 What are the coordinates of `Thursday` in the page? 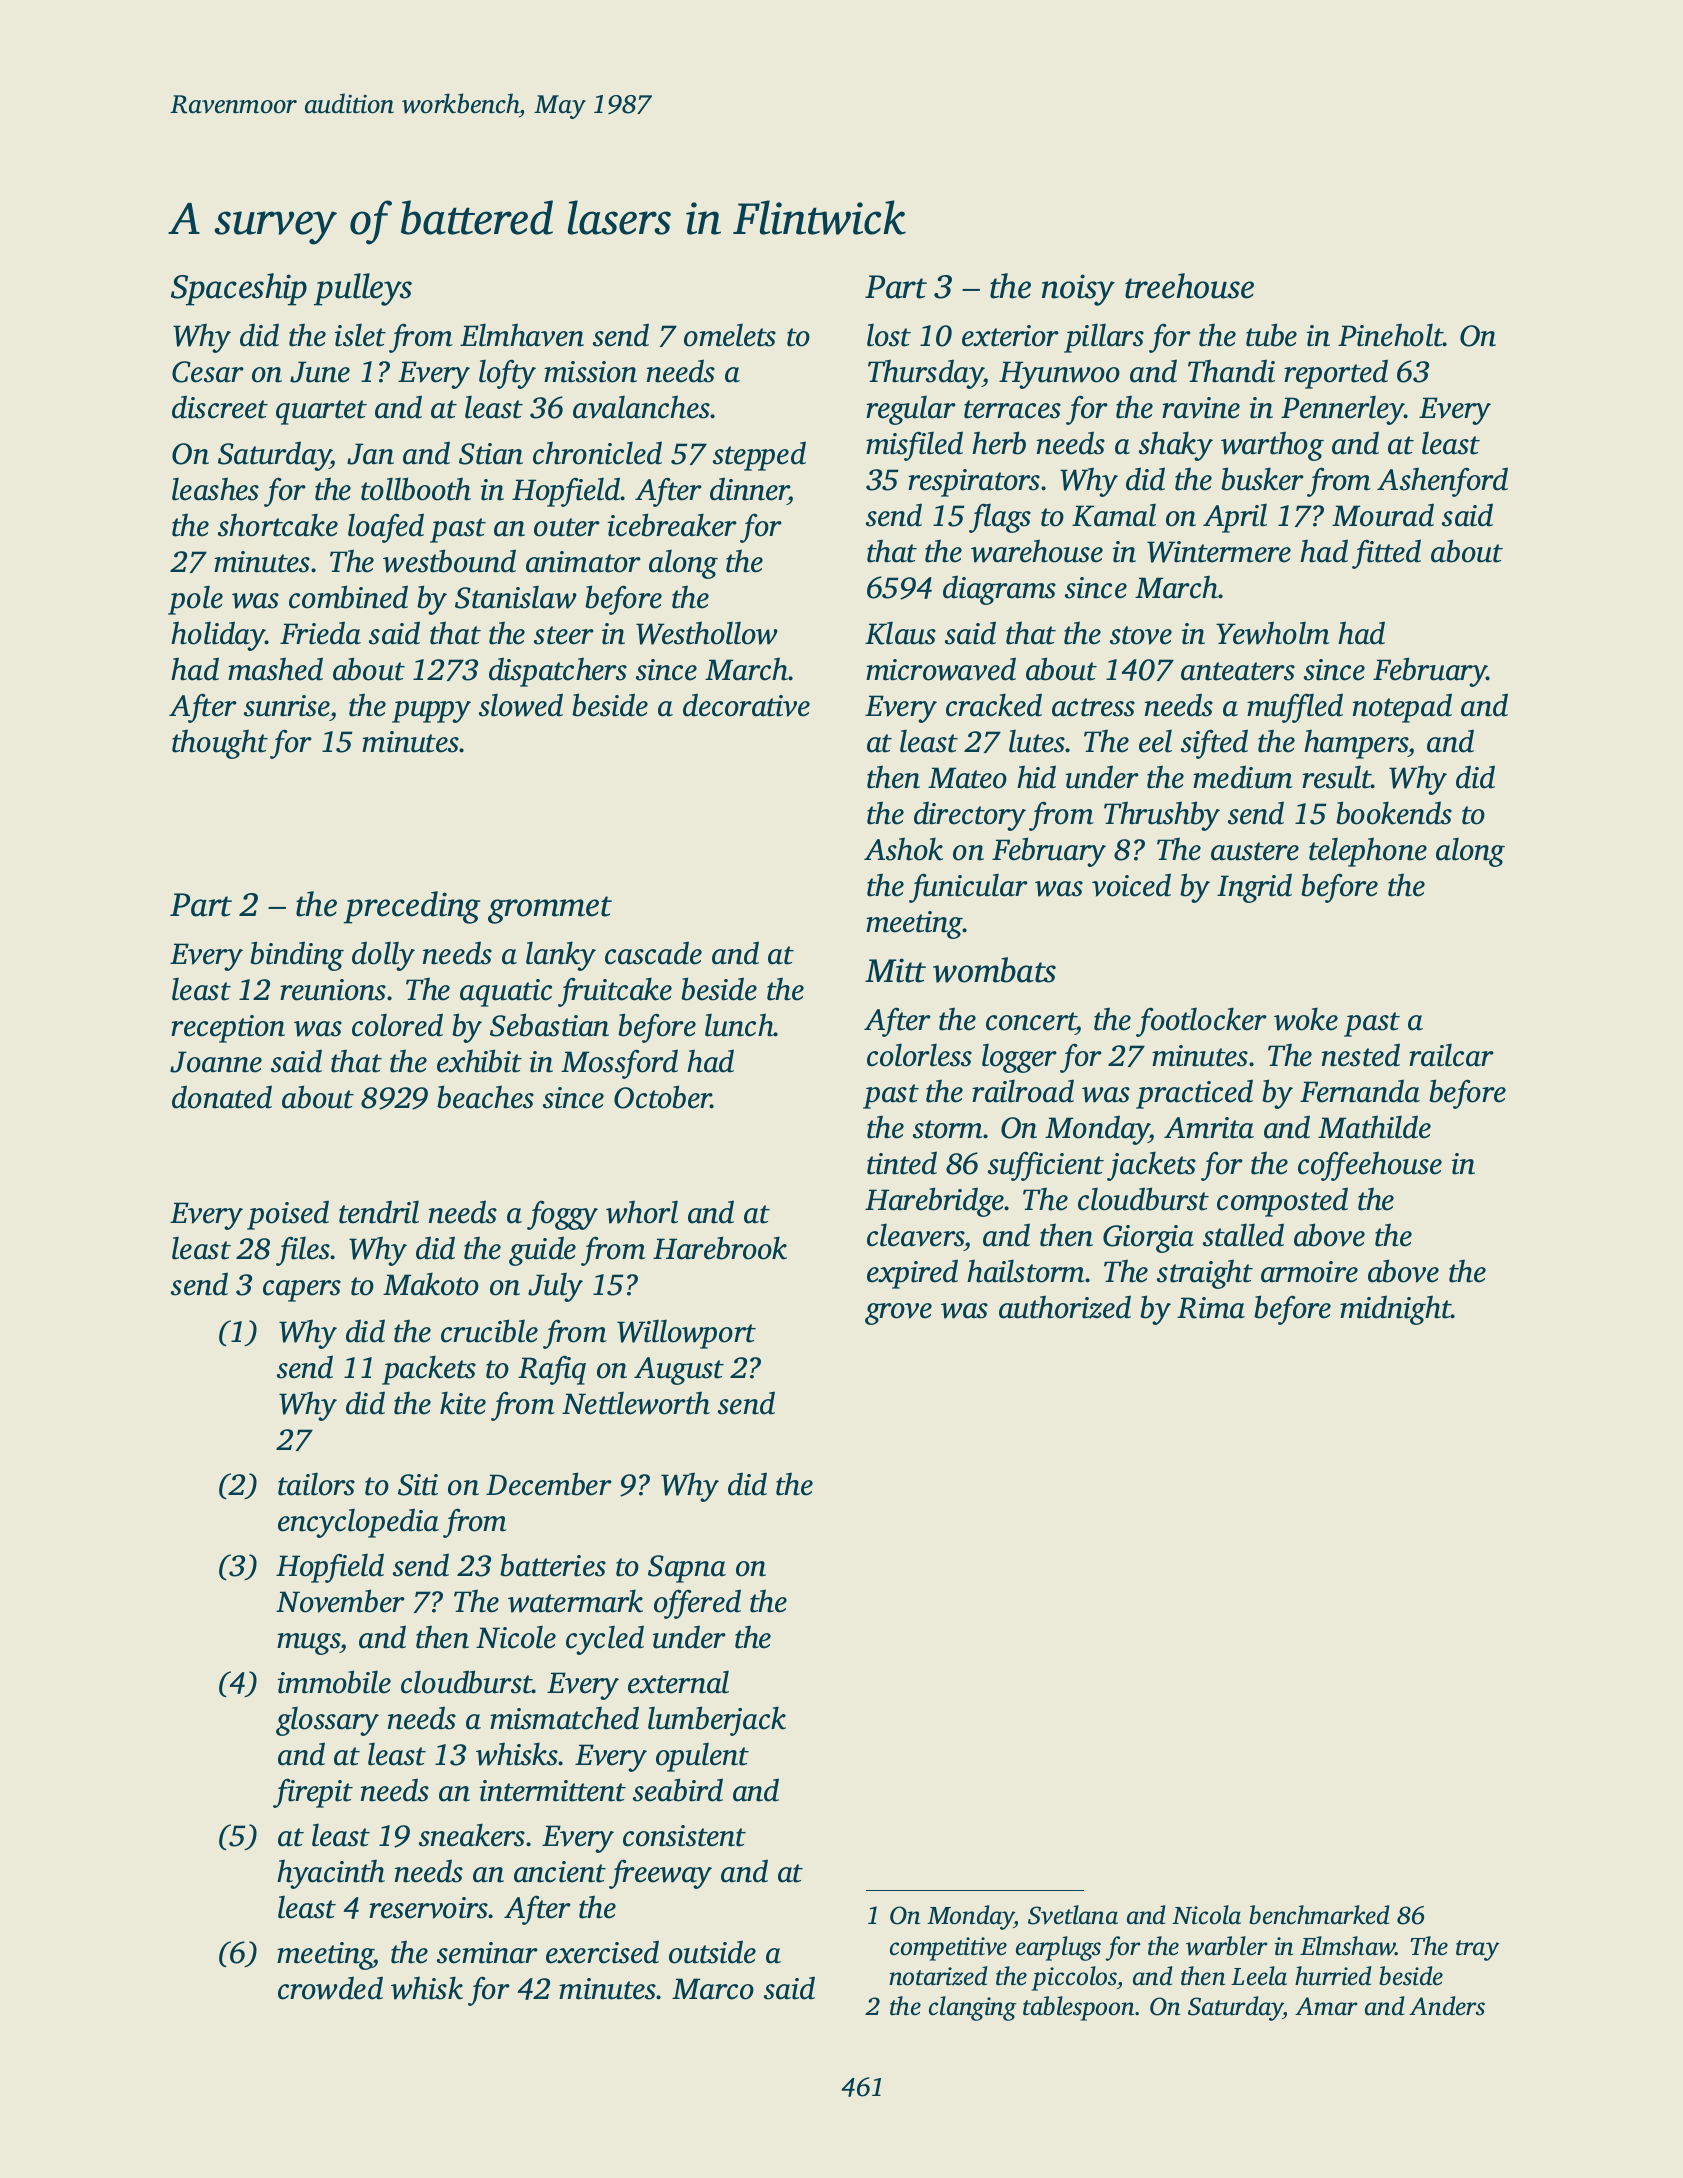 It's located at (925, 374).
